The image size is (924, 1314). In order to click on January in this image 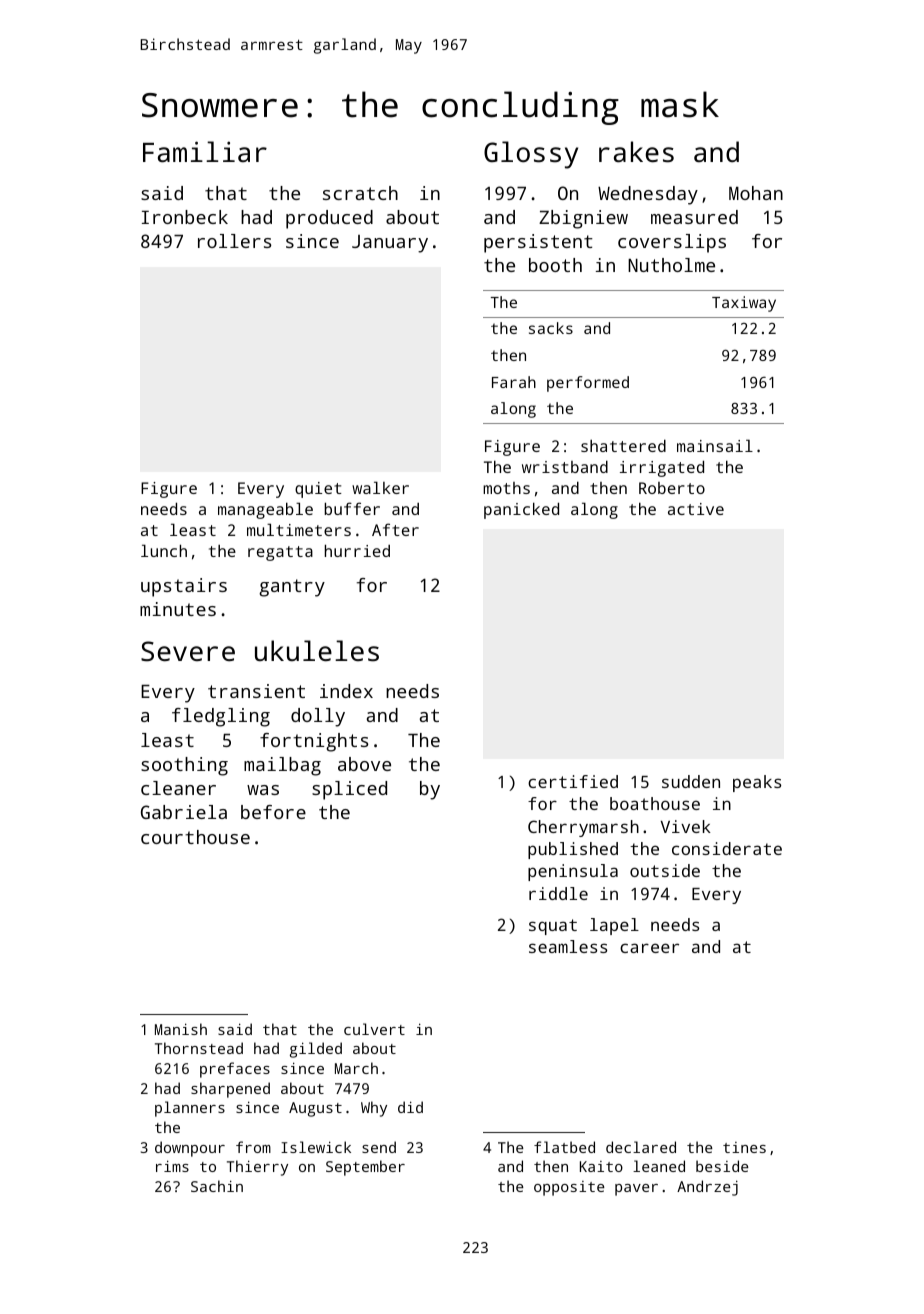, I will do `click(390, 244)`.
